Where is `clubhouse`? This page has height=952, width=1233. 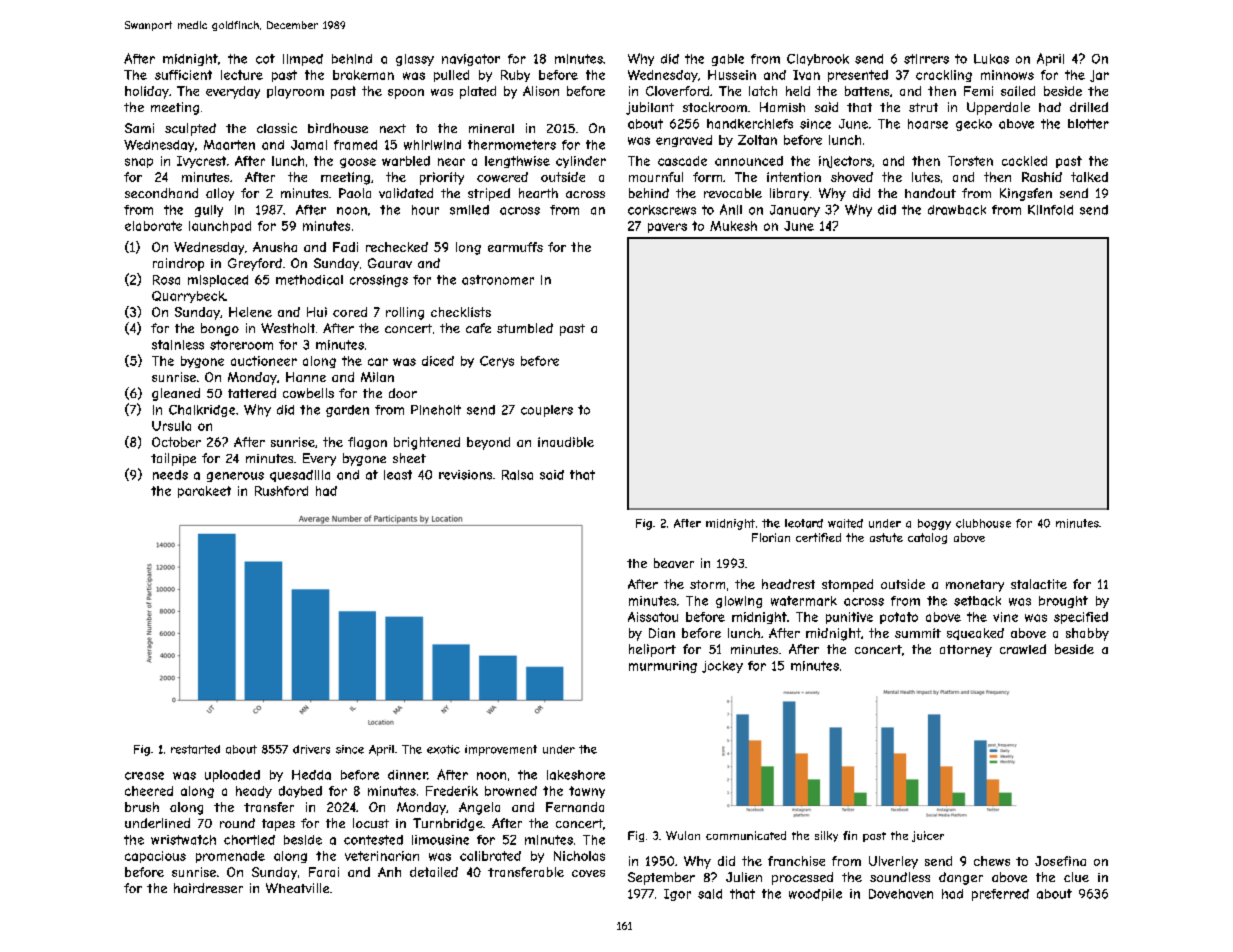 clubhouse is located at coordinates (983, 523).
